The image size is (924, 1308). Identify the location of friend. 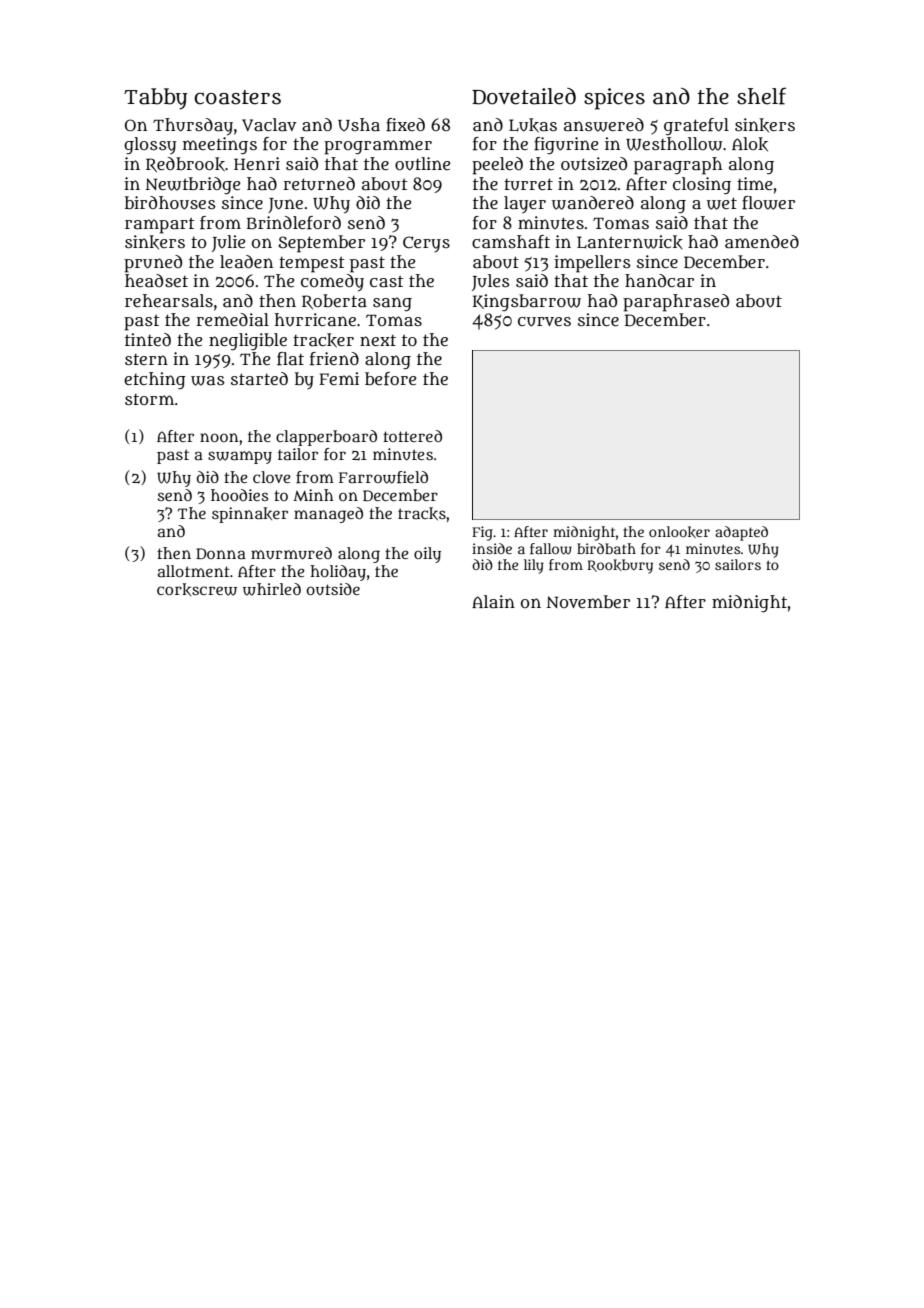
(334, 359).
